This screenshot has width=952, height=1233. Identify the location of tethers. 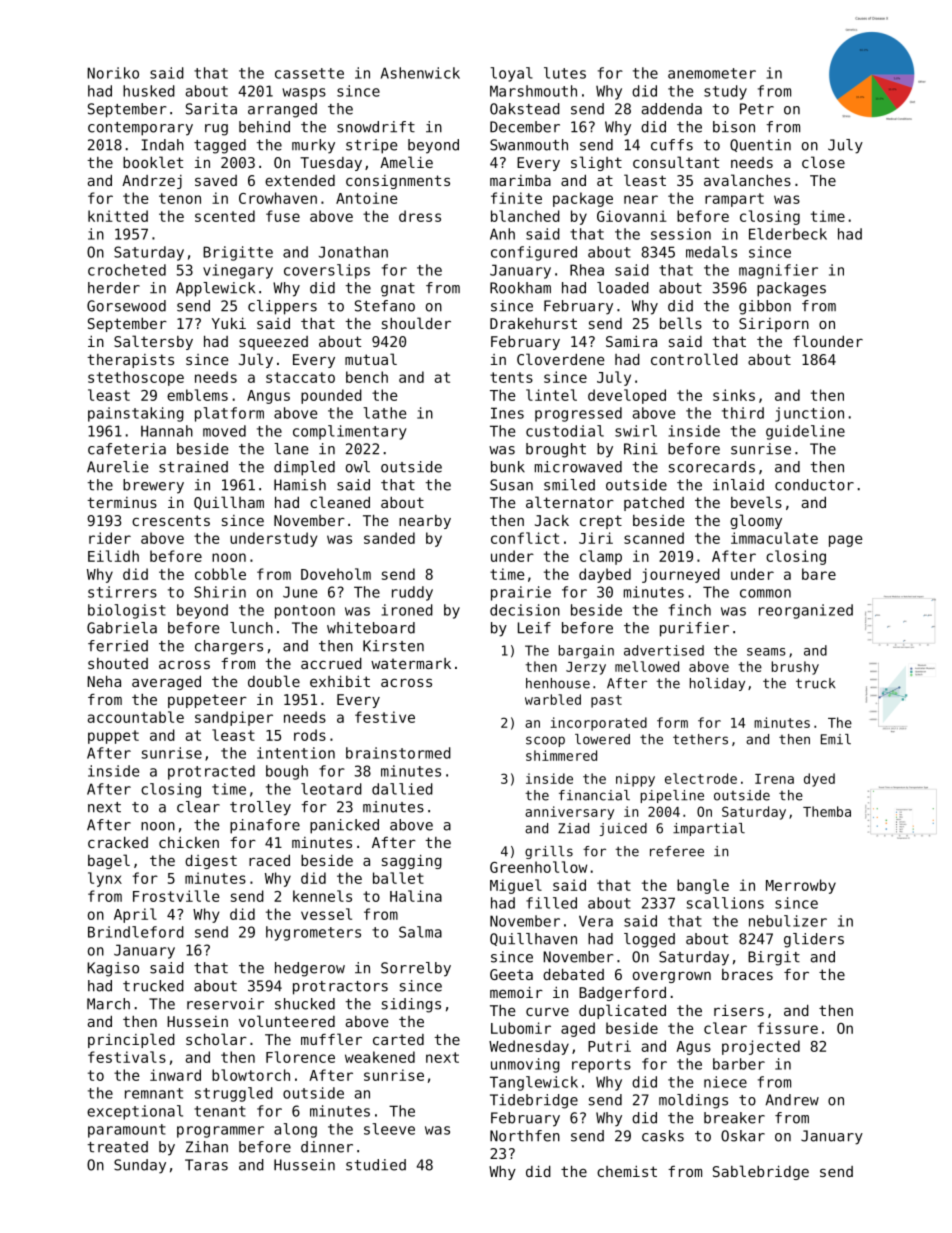
(700, 739).
